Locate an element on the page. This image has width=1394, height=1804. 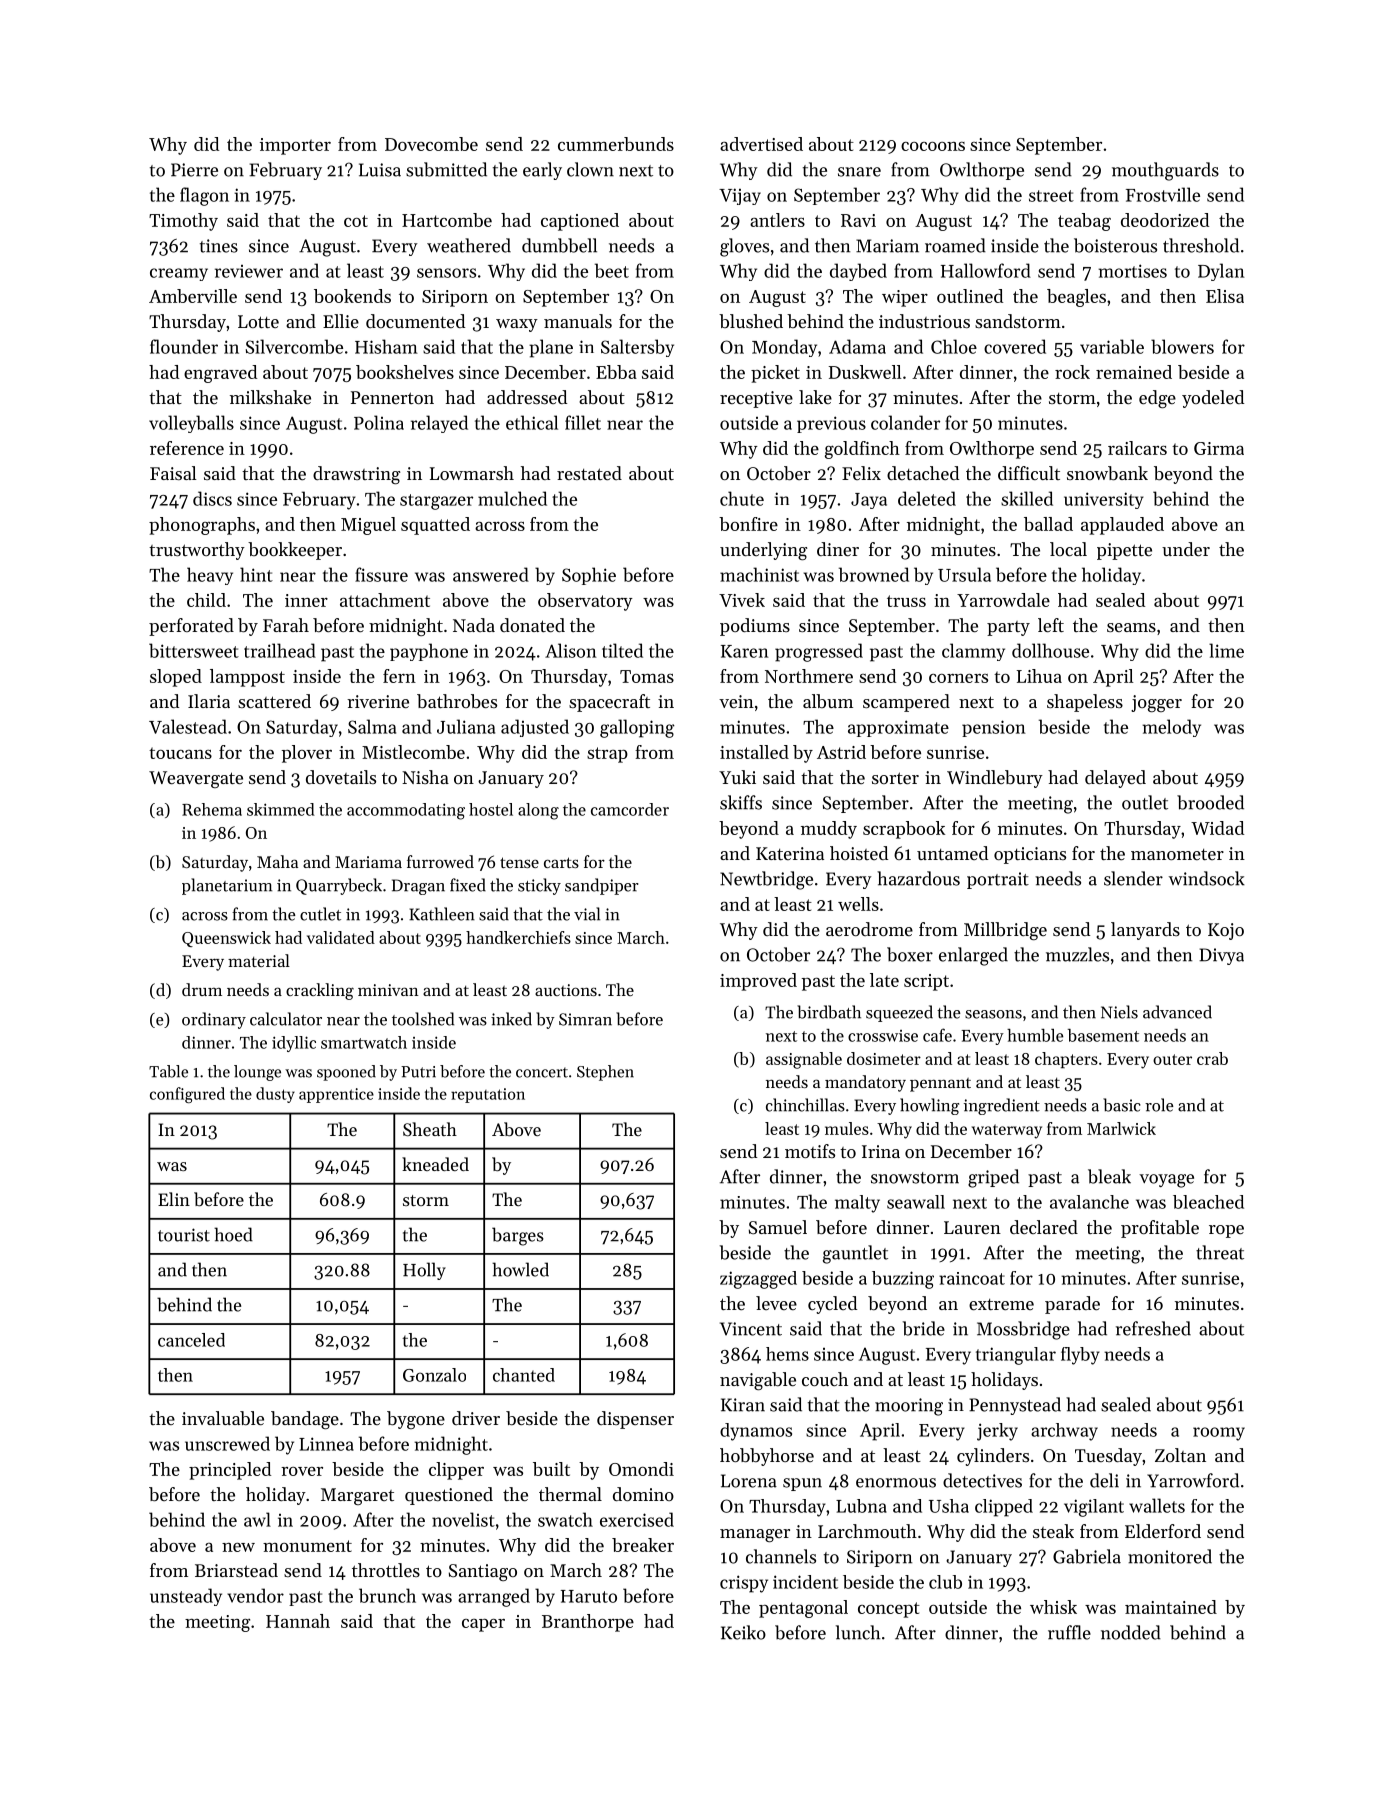
street is located at coordinates (1051, 196).
